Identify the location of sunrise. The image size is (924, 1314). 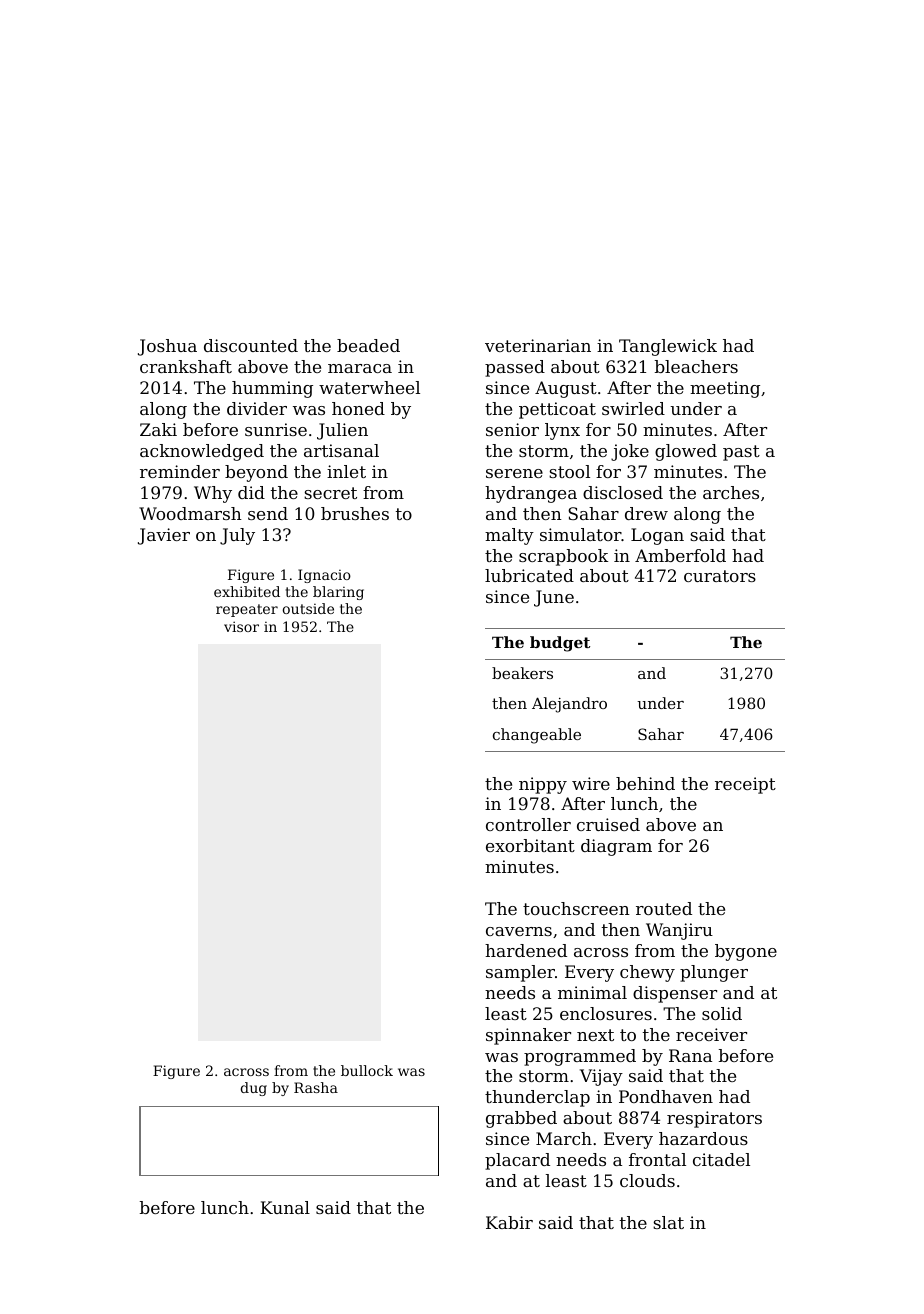
(276, 429).
